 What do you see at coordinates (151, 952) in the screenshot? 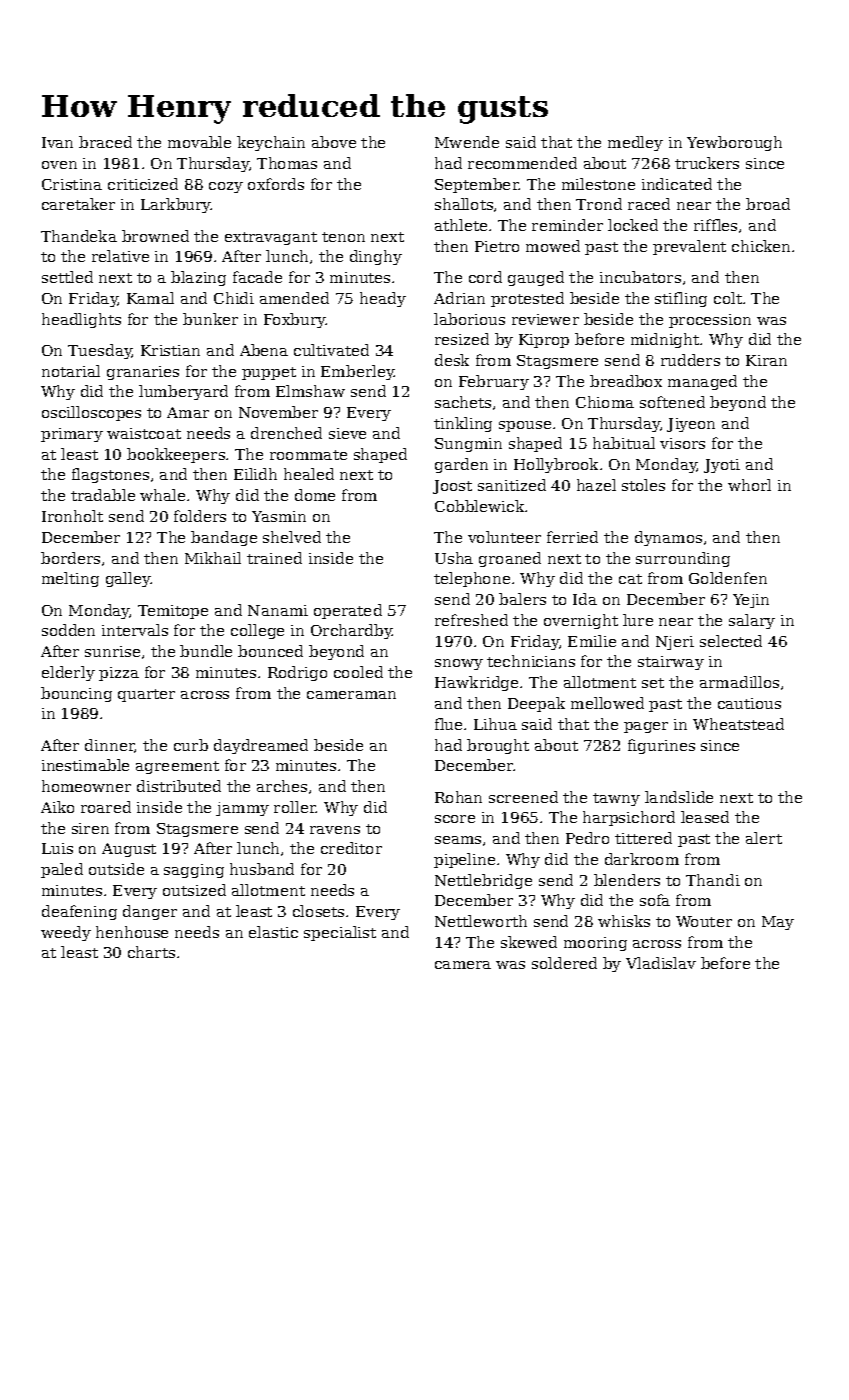
I see `charts` at bounding box center [151, 952].
